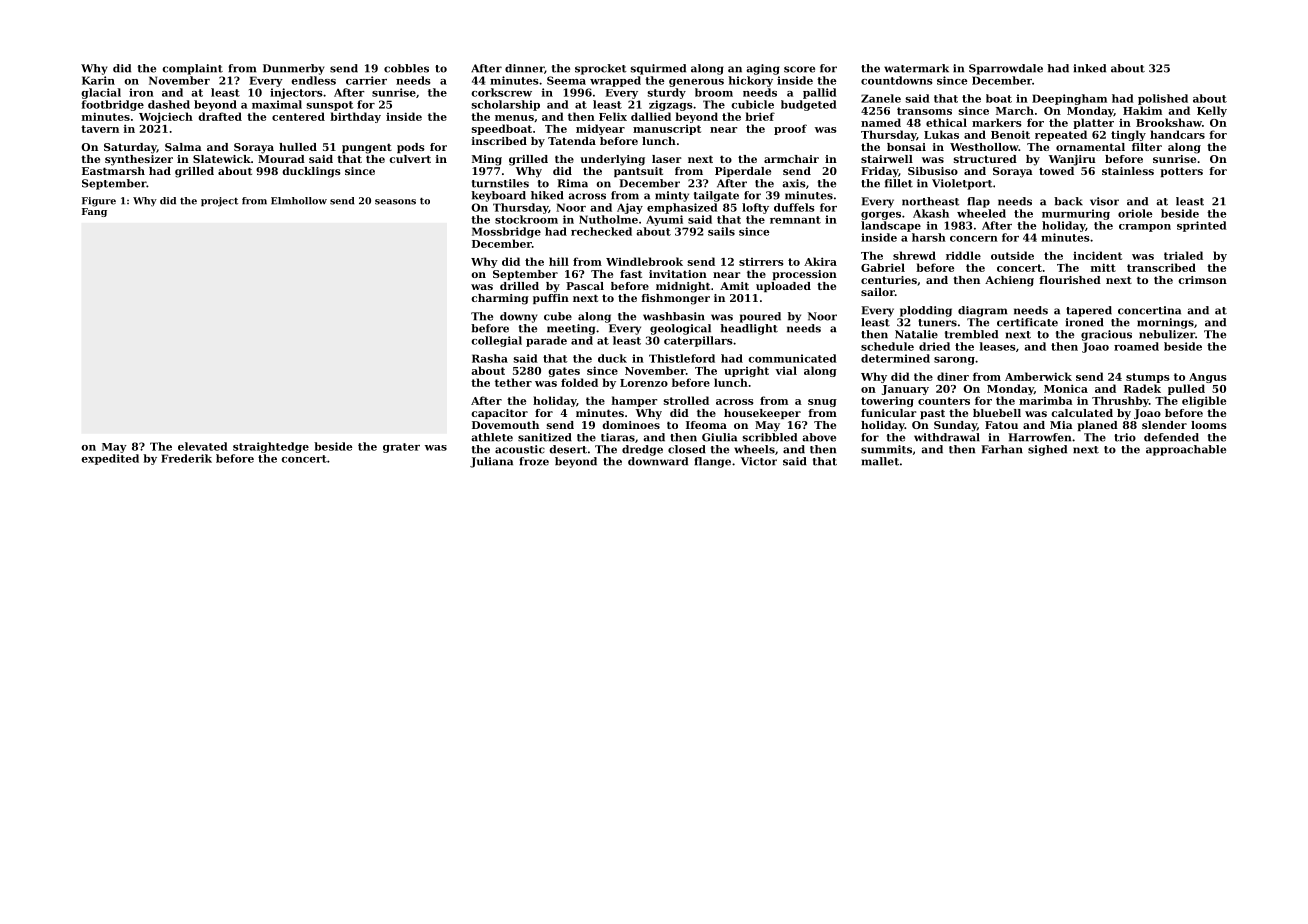  What do you see at coordinates (110, 459) in the screenshot?
I see `expedited` at bounding box center [110, 459].
